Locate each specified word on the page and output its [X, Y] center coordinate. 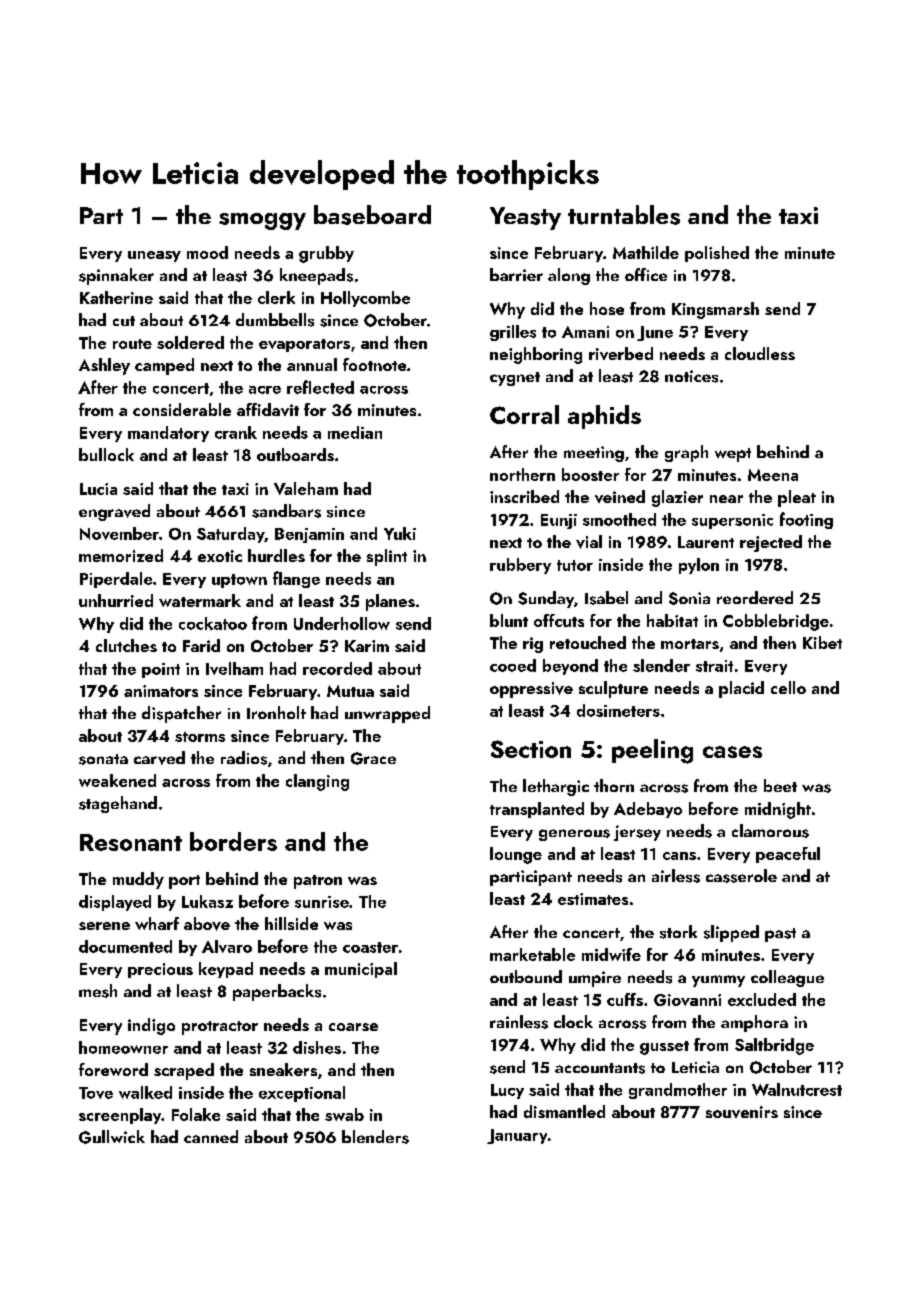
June [655, 333]
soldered [190, 342]
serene [104, 926]
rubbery [520, 566]
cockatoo [213, 623]
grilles [513, 333]
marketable [532, 954]
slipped [731, 933]
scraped [184, 1071]
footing [806, 520]
